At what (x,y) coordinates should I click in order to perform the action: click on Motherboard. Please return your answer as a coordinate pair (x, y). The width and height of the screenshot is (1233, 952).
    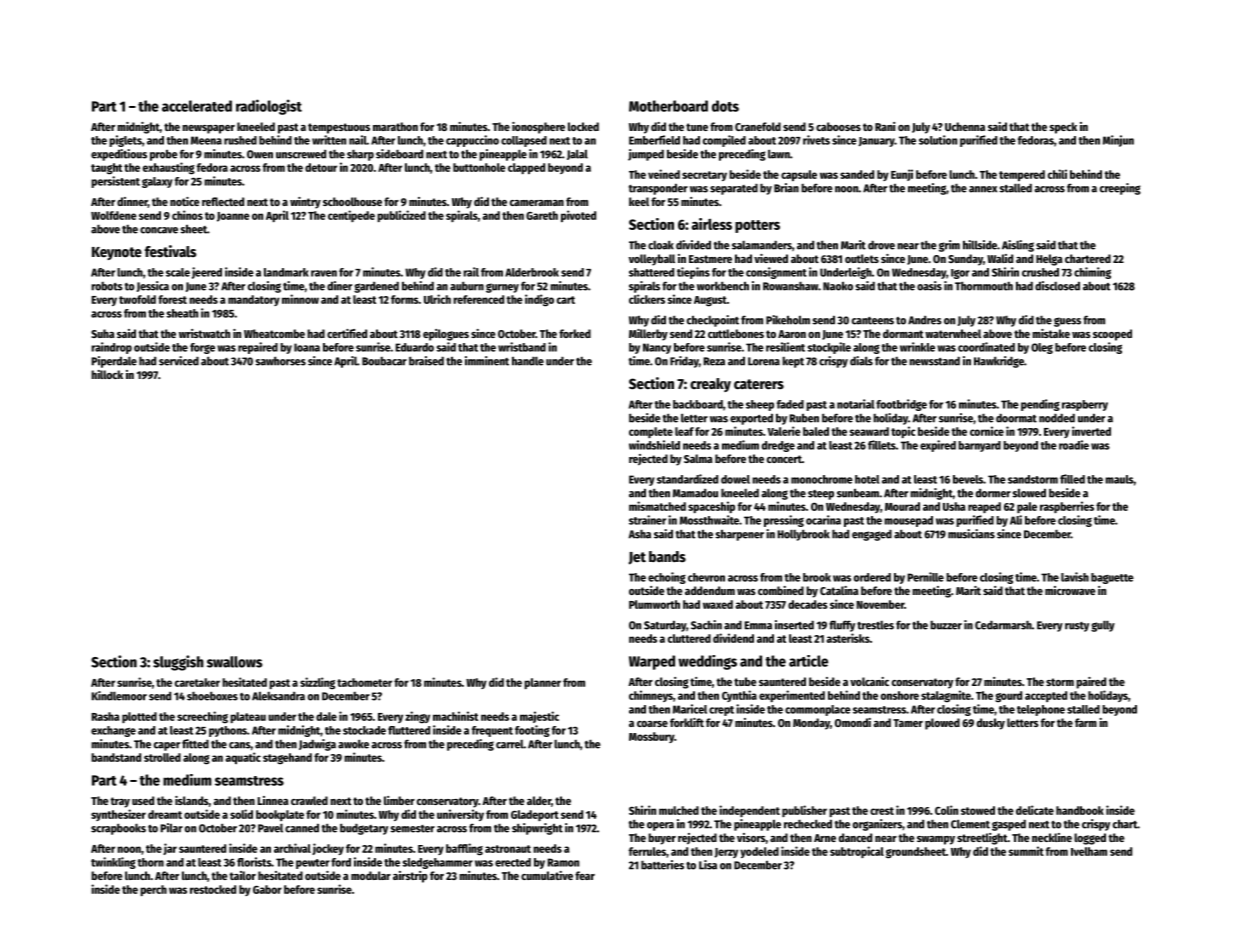
    Looking at the image, I should click on (668, 106).
